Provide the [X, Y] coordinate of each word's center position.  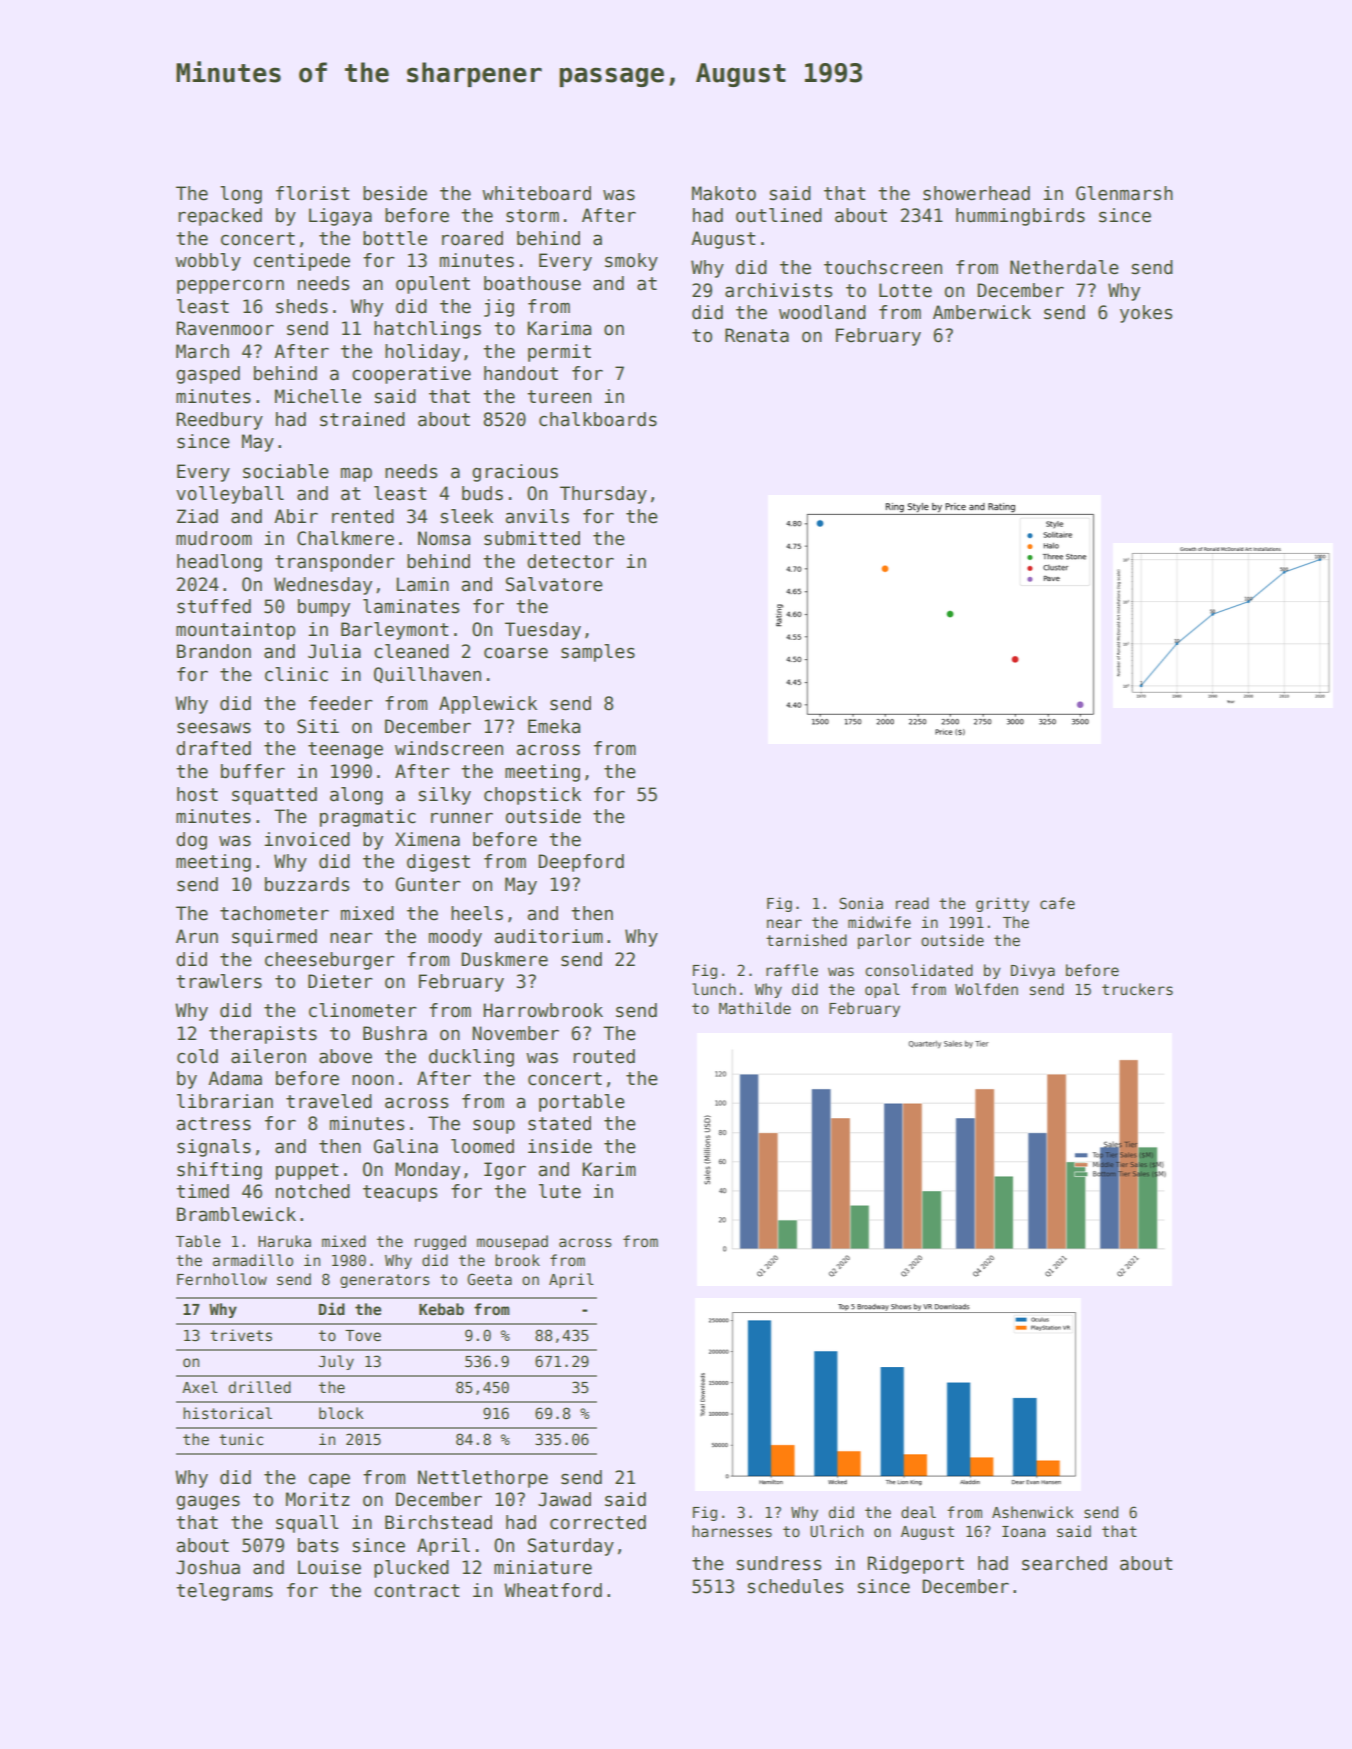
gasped [208, 375]
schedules [795, 1586]
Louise [329, 1567]
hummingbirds [1020, 217]
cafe [1057, 903]
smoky [631, 262]
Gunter [428, 884]
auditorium [548, 936]
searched [1064, 1563]
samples [598, 653]
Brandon [214, 651]
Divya [1033, 971]
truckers [1137, 989]
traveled [329, 1101]
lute [560, 1191]
